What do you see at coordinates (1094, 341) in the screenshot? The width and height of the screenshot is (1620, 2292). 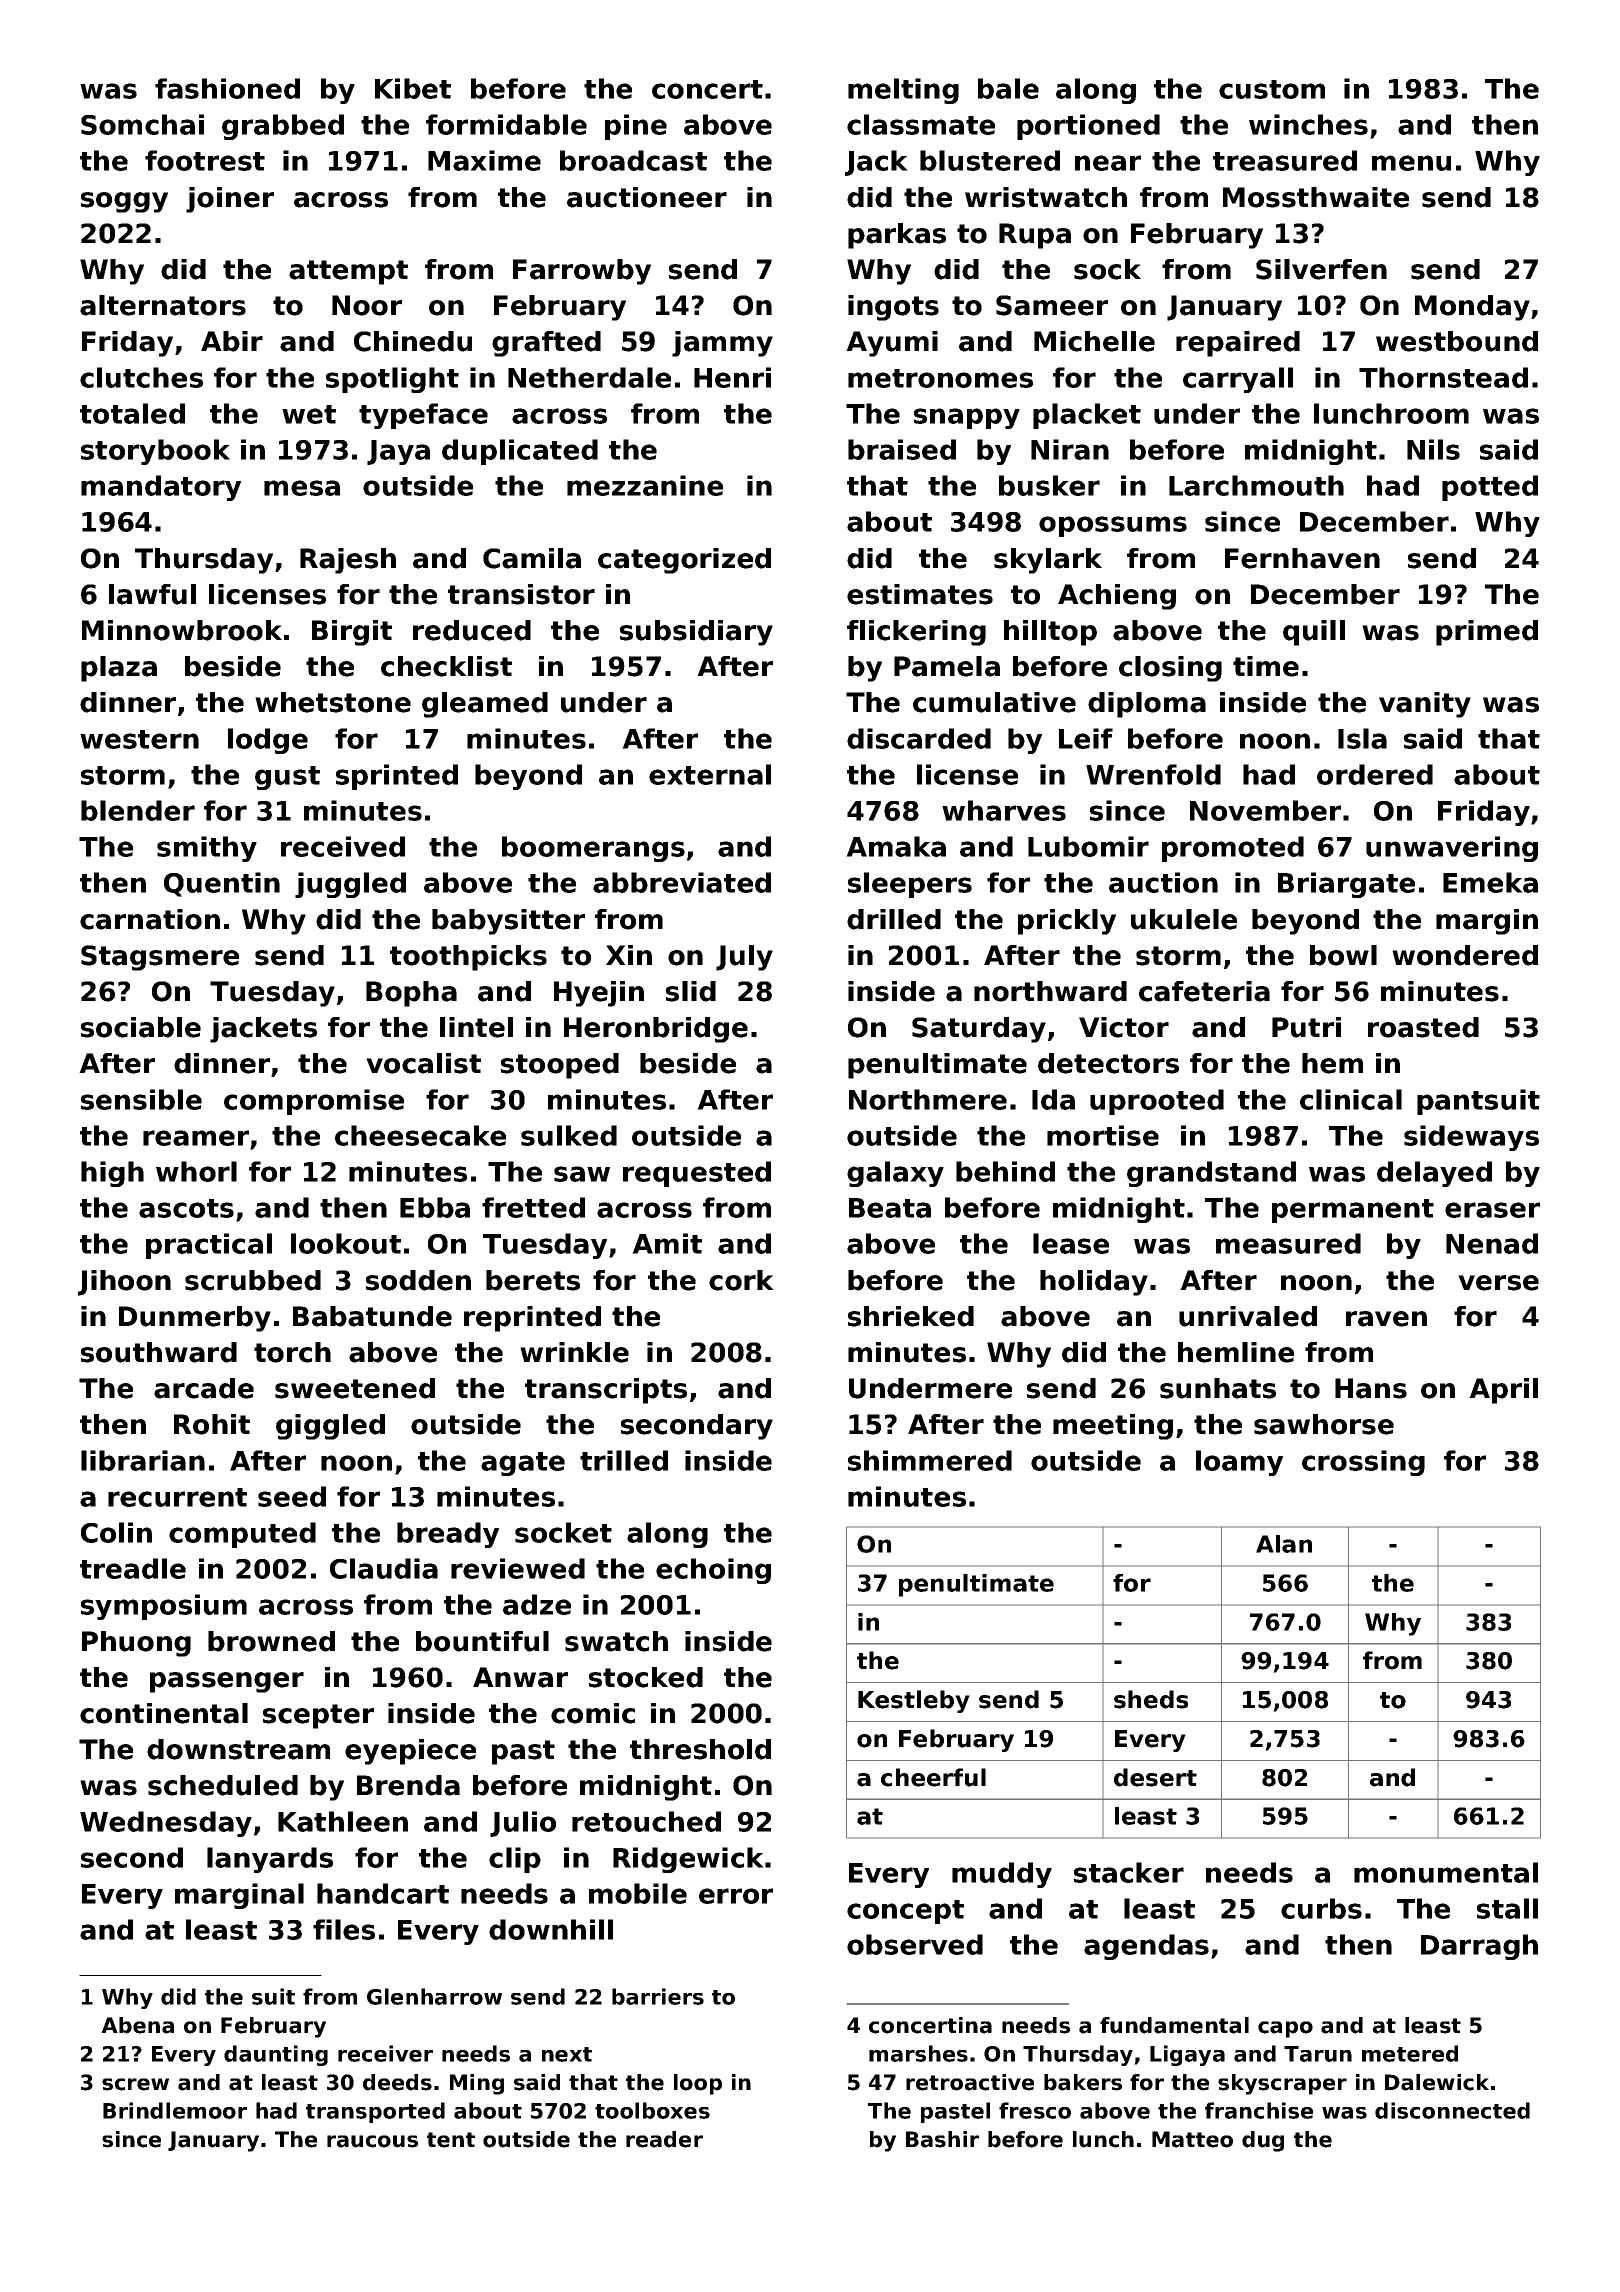 I see `Michelle` at bounding box center [1094, 341].
